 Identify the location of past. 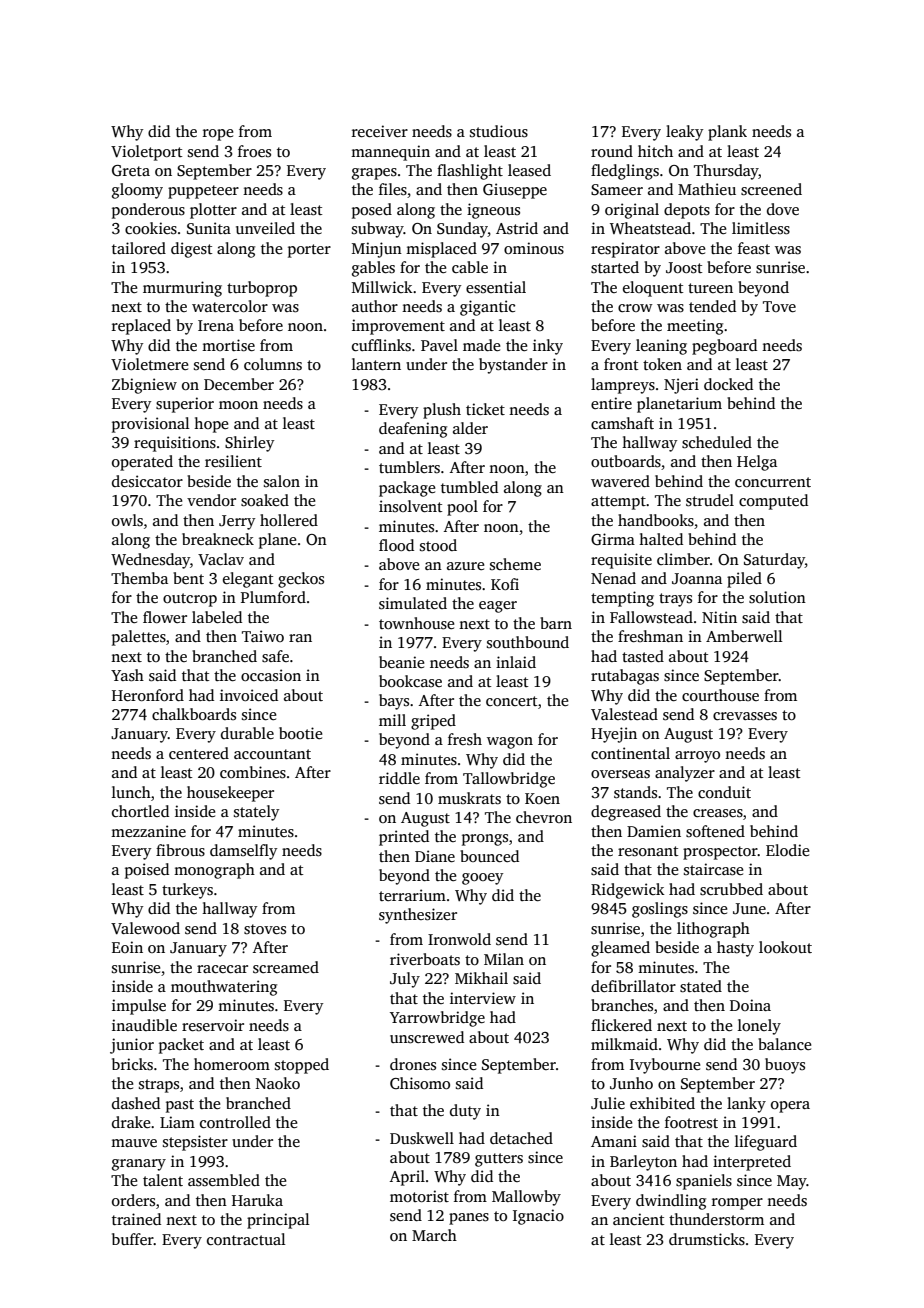
(180, 1106).
